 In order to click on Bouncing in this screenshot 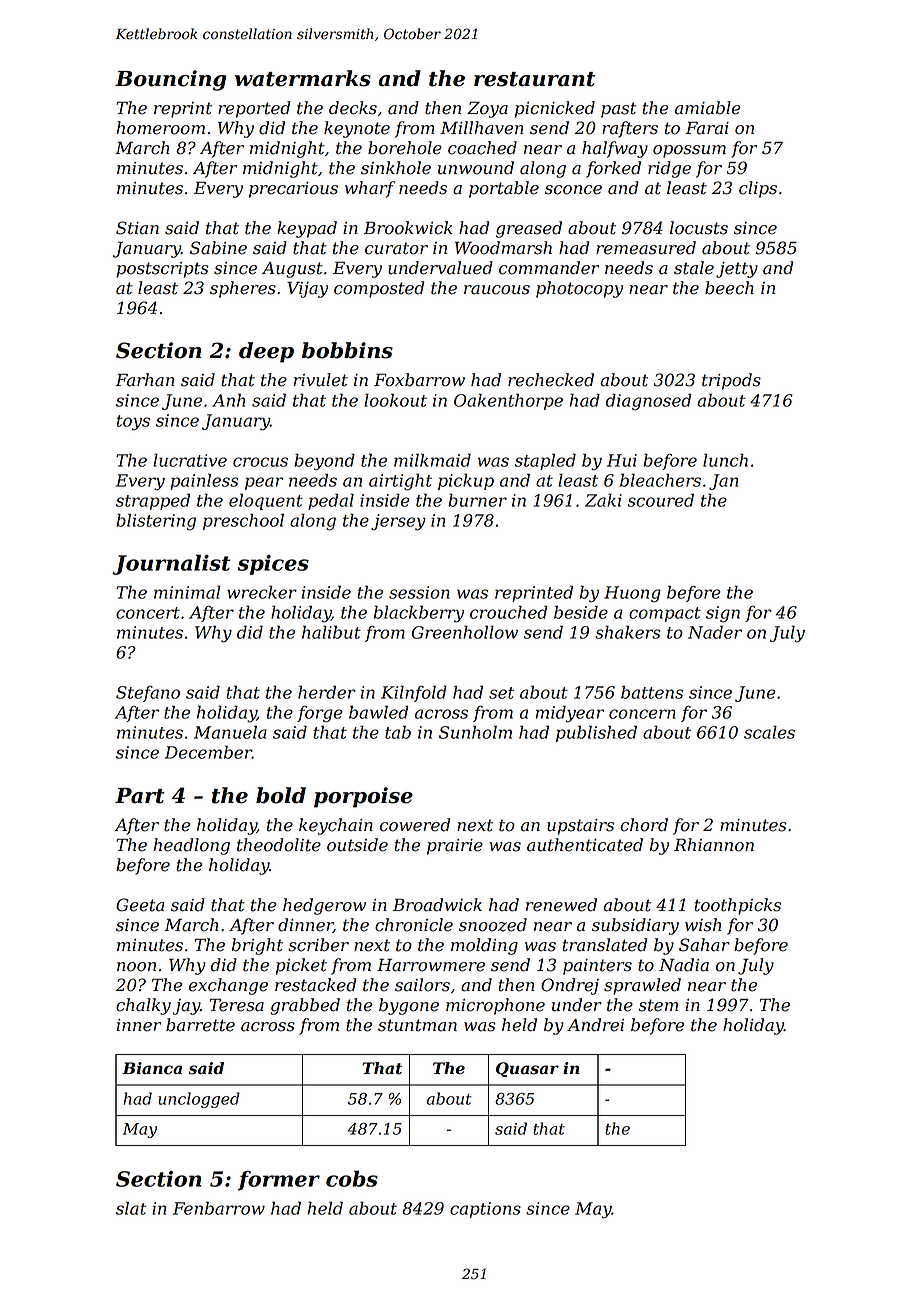, I will do `click(170, 80)`.
